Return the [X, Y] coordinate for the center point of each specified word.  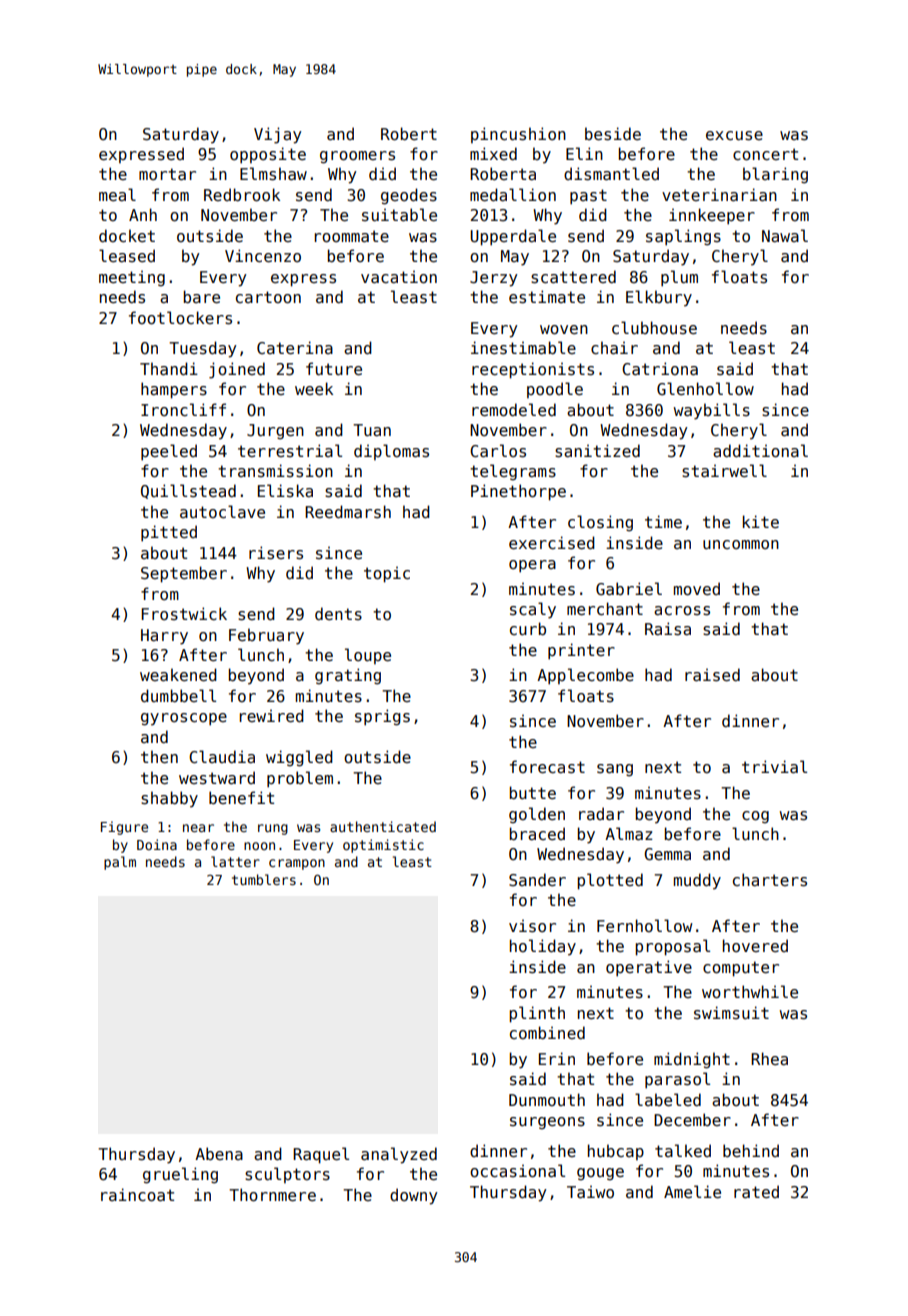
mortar [167, 174]
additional [760, 451]
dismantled [611, 174]
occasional [517, 1171]
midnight [692, 1060]
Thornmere [272, 1195]
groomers [357, 157]
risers [276, 553]
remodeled [514, 410]
